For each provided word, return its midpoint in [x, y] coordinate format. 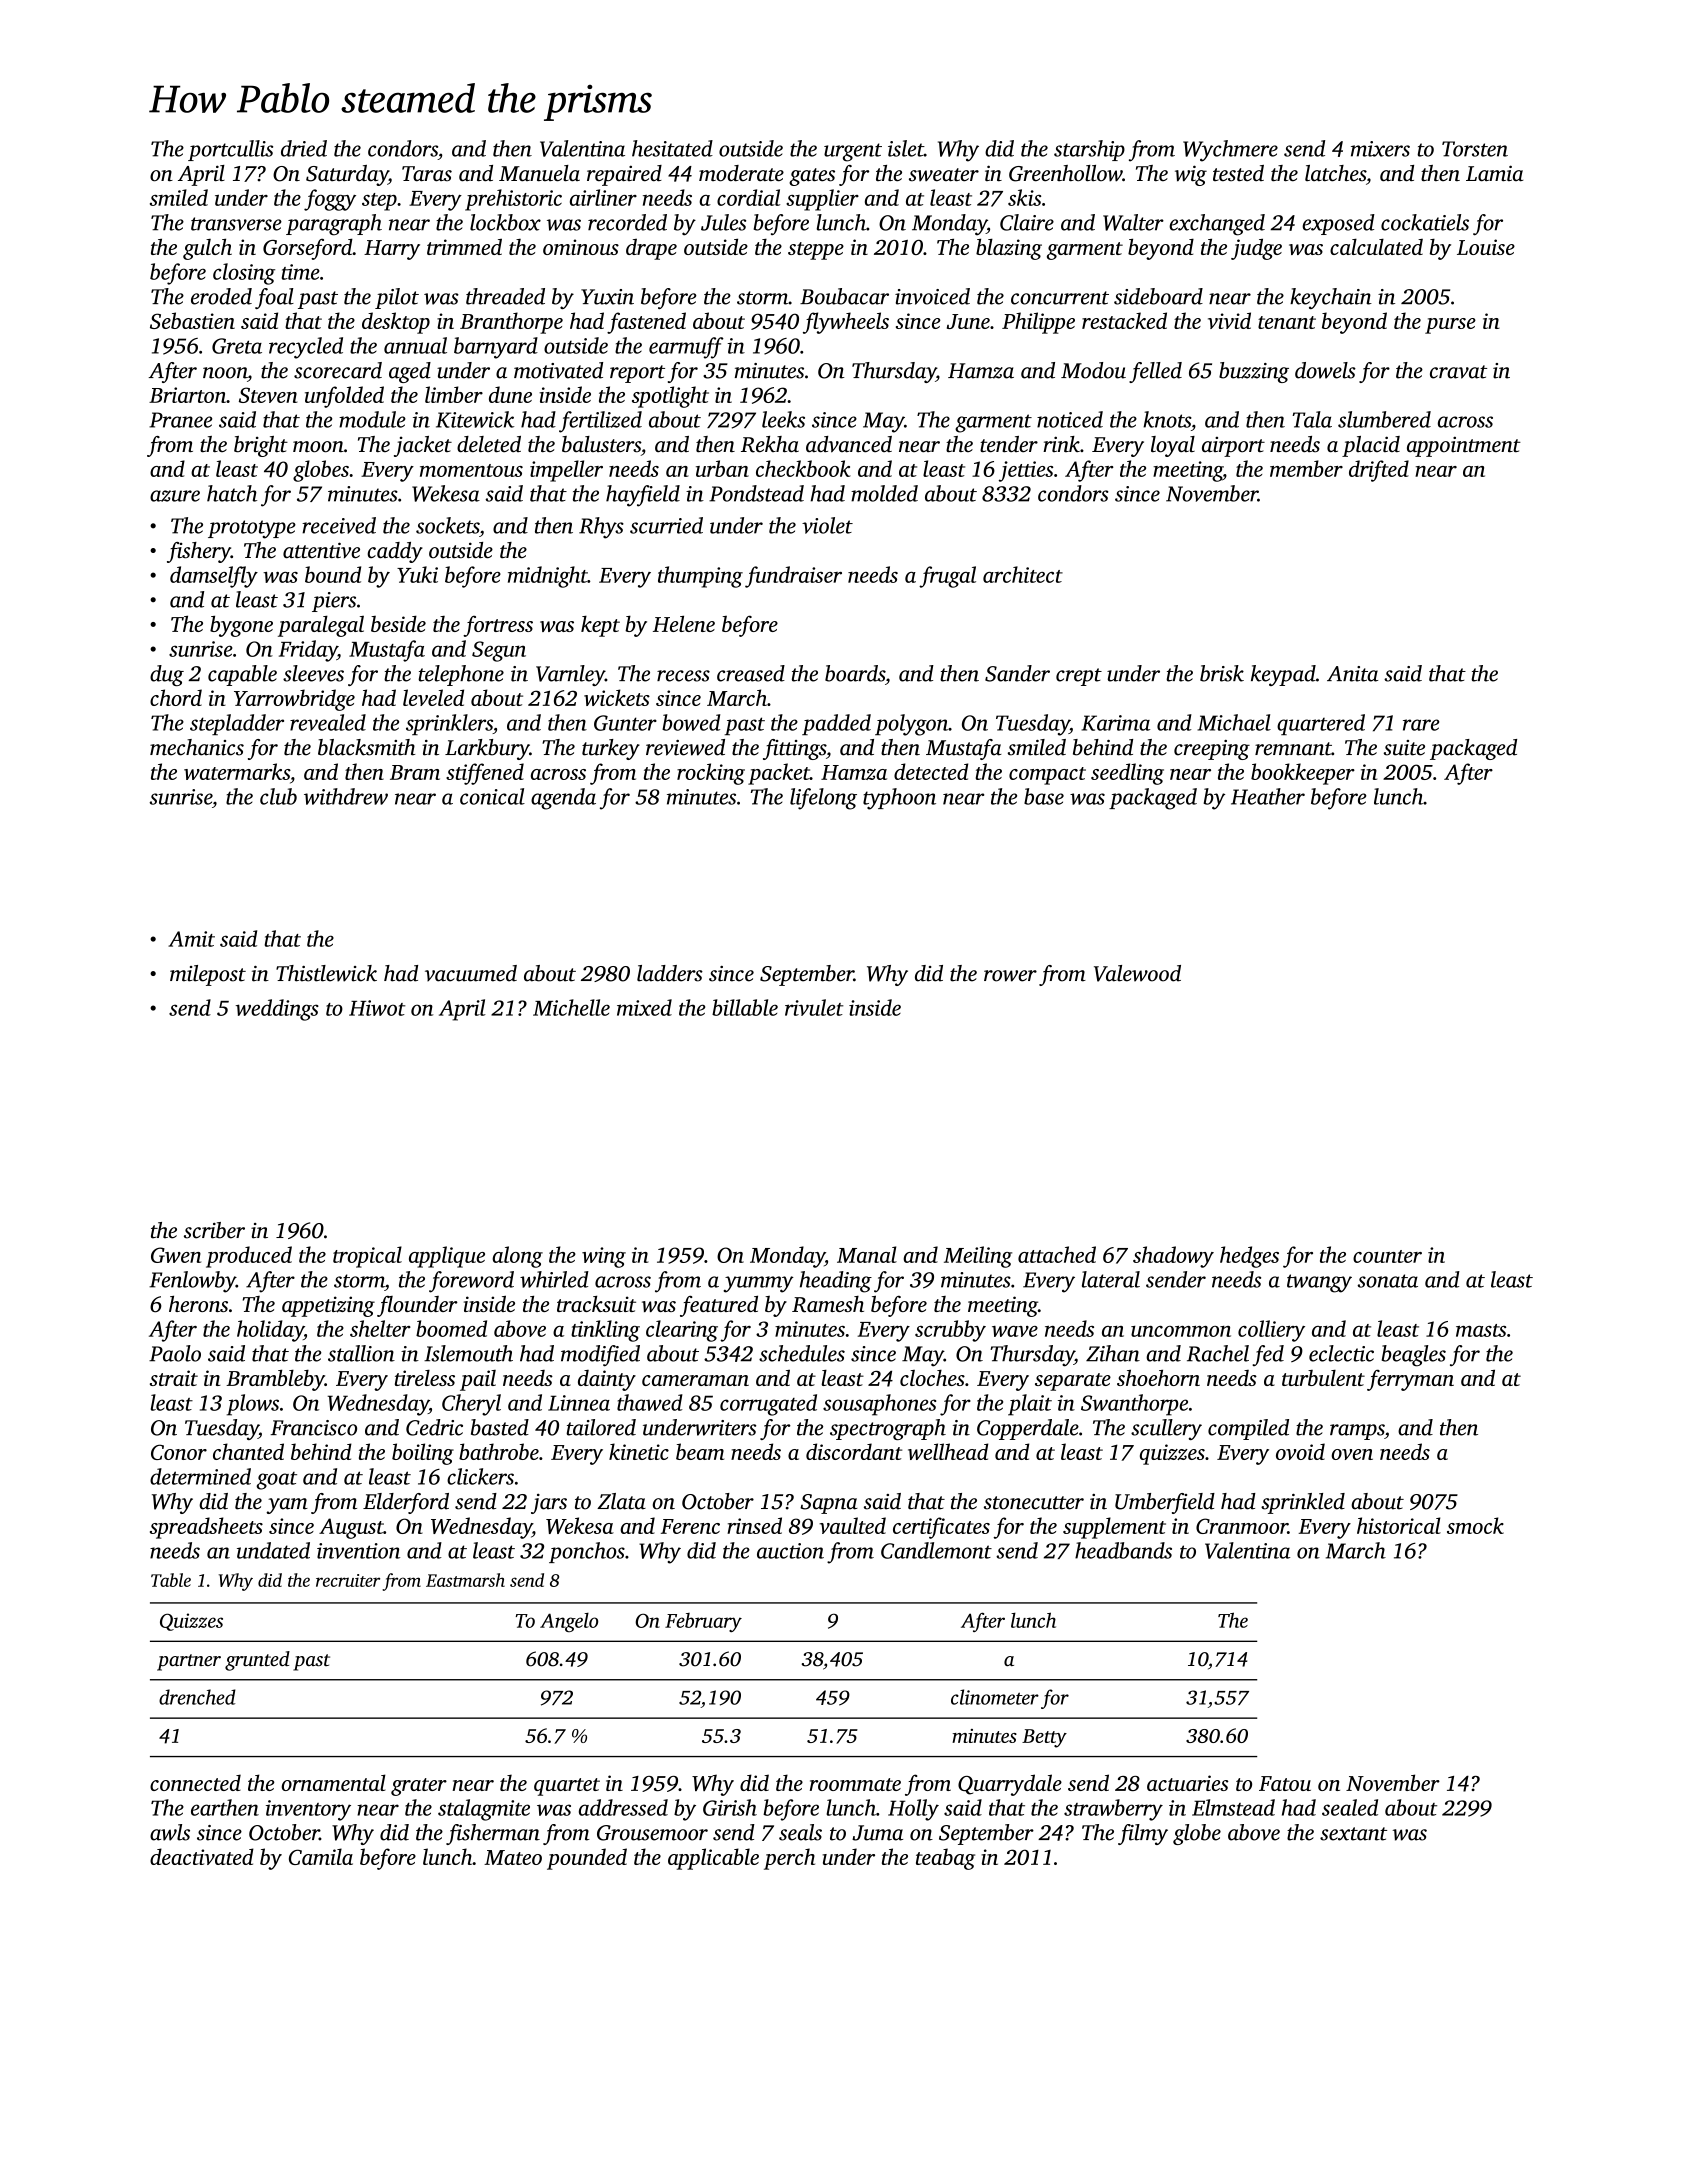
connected [195, 1782]
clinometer [995, 1697]
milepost [208, 975]
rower [1010, 976]
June [968, 321]
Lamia [1494, 173]
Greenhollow [1065, 173]
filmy [1143, 1834]
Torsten [1475, 149]
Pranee [180, 420]
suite [1404, 748]
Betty [1044, 1738]
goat [276, 1481]
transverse [236, 224]
